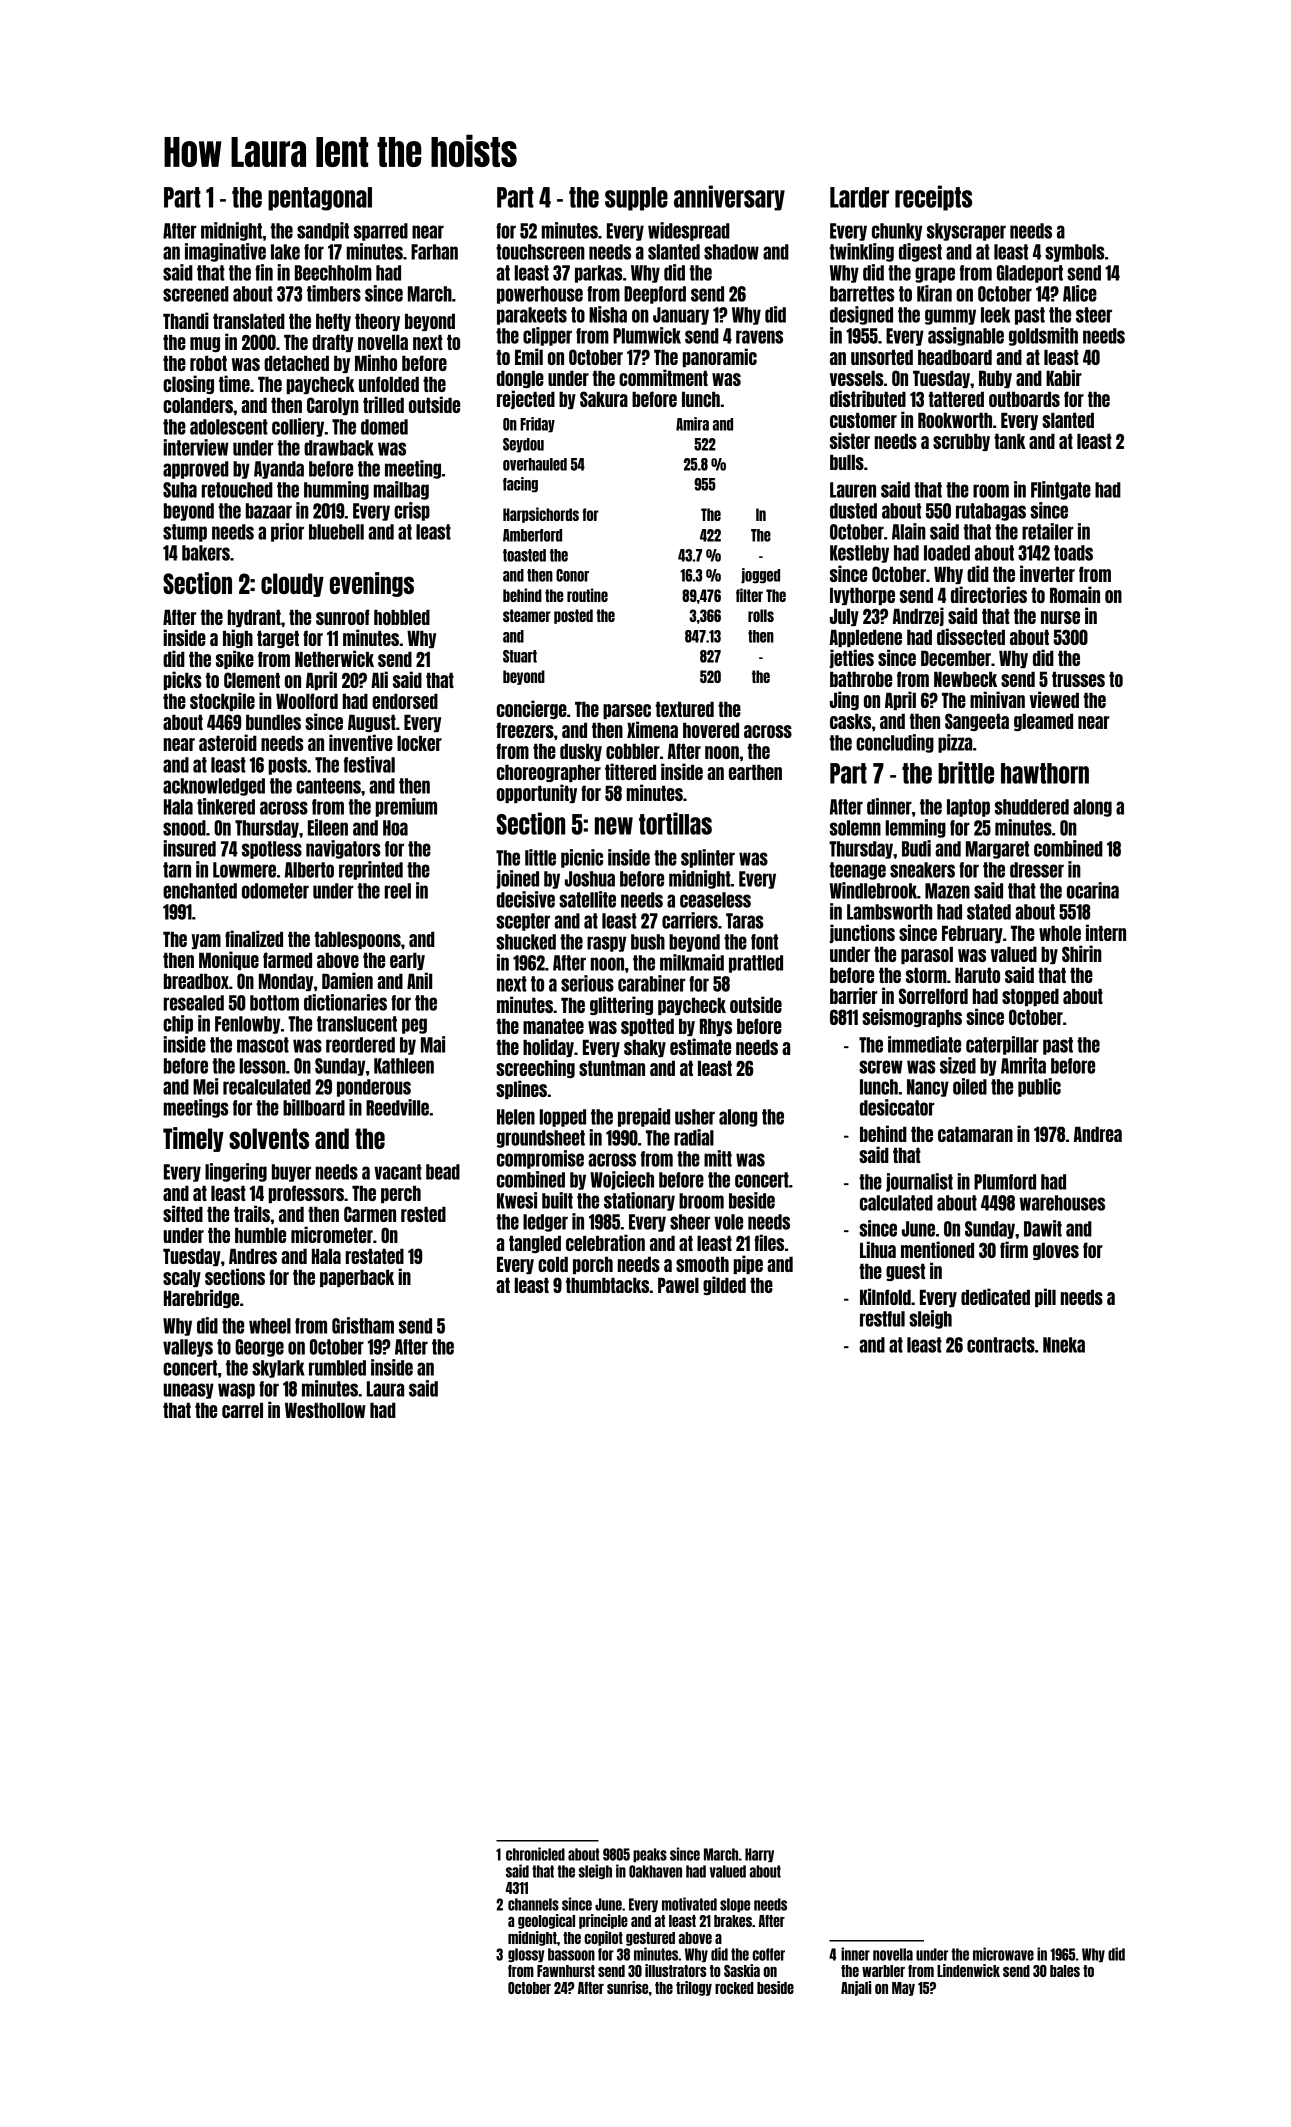 The image size is (1291, 2127). I want to click on opportunity, so click(537, 793).
